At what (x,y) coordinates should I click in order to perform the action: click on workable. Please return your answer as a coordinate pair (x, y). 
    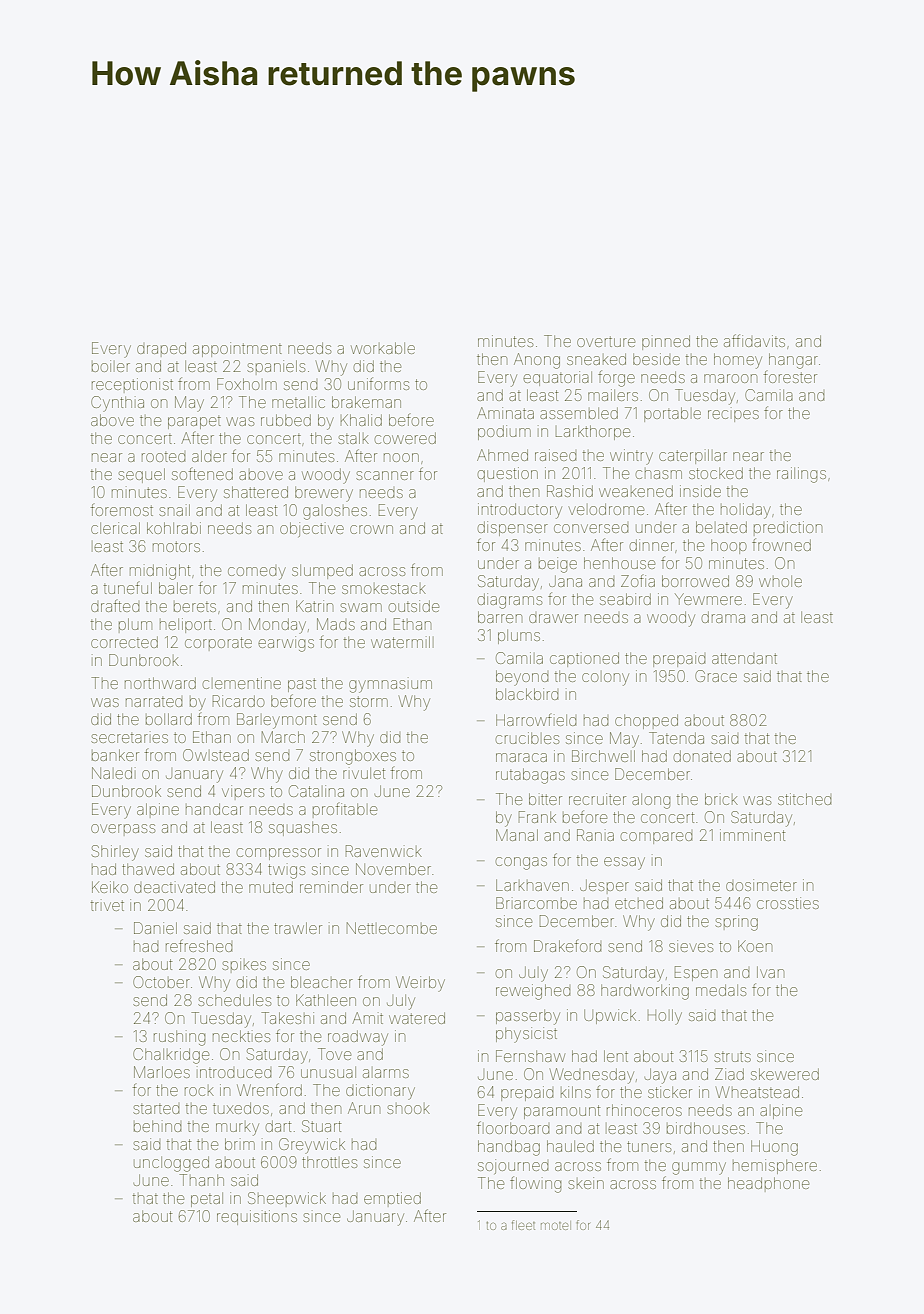
    Looking at the image, I should click on (383, 348).
